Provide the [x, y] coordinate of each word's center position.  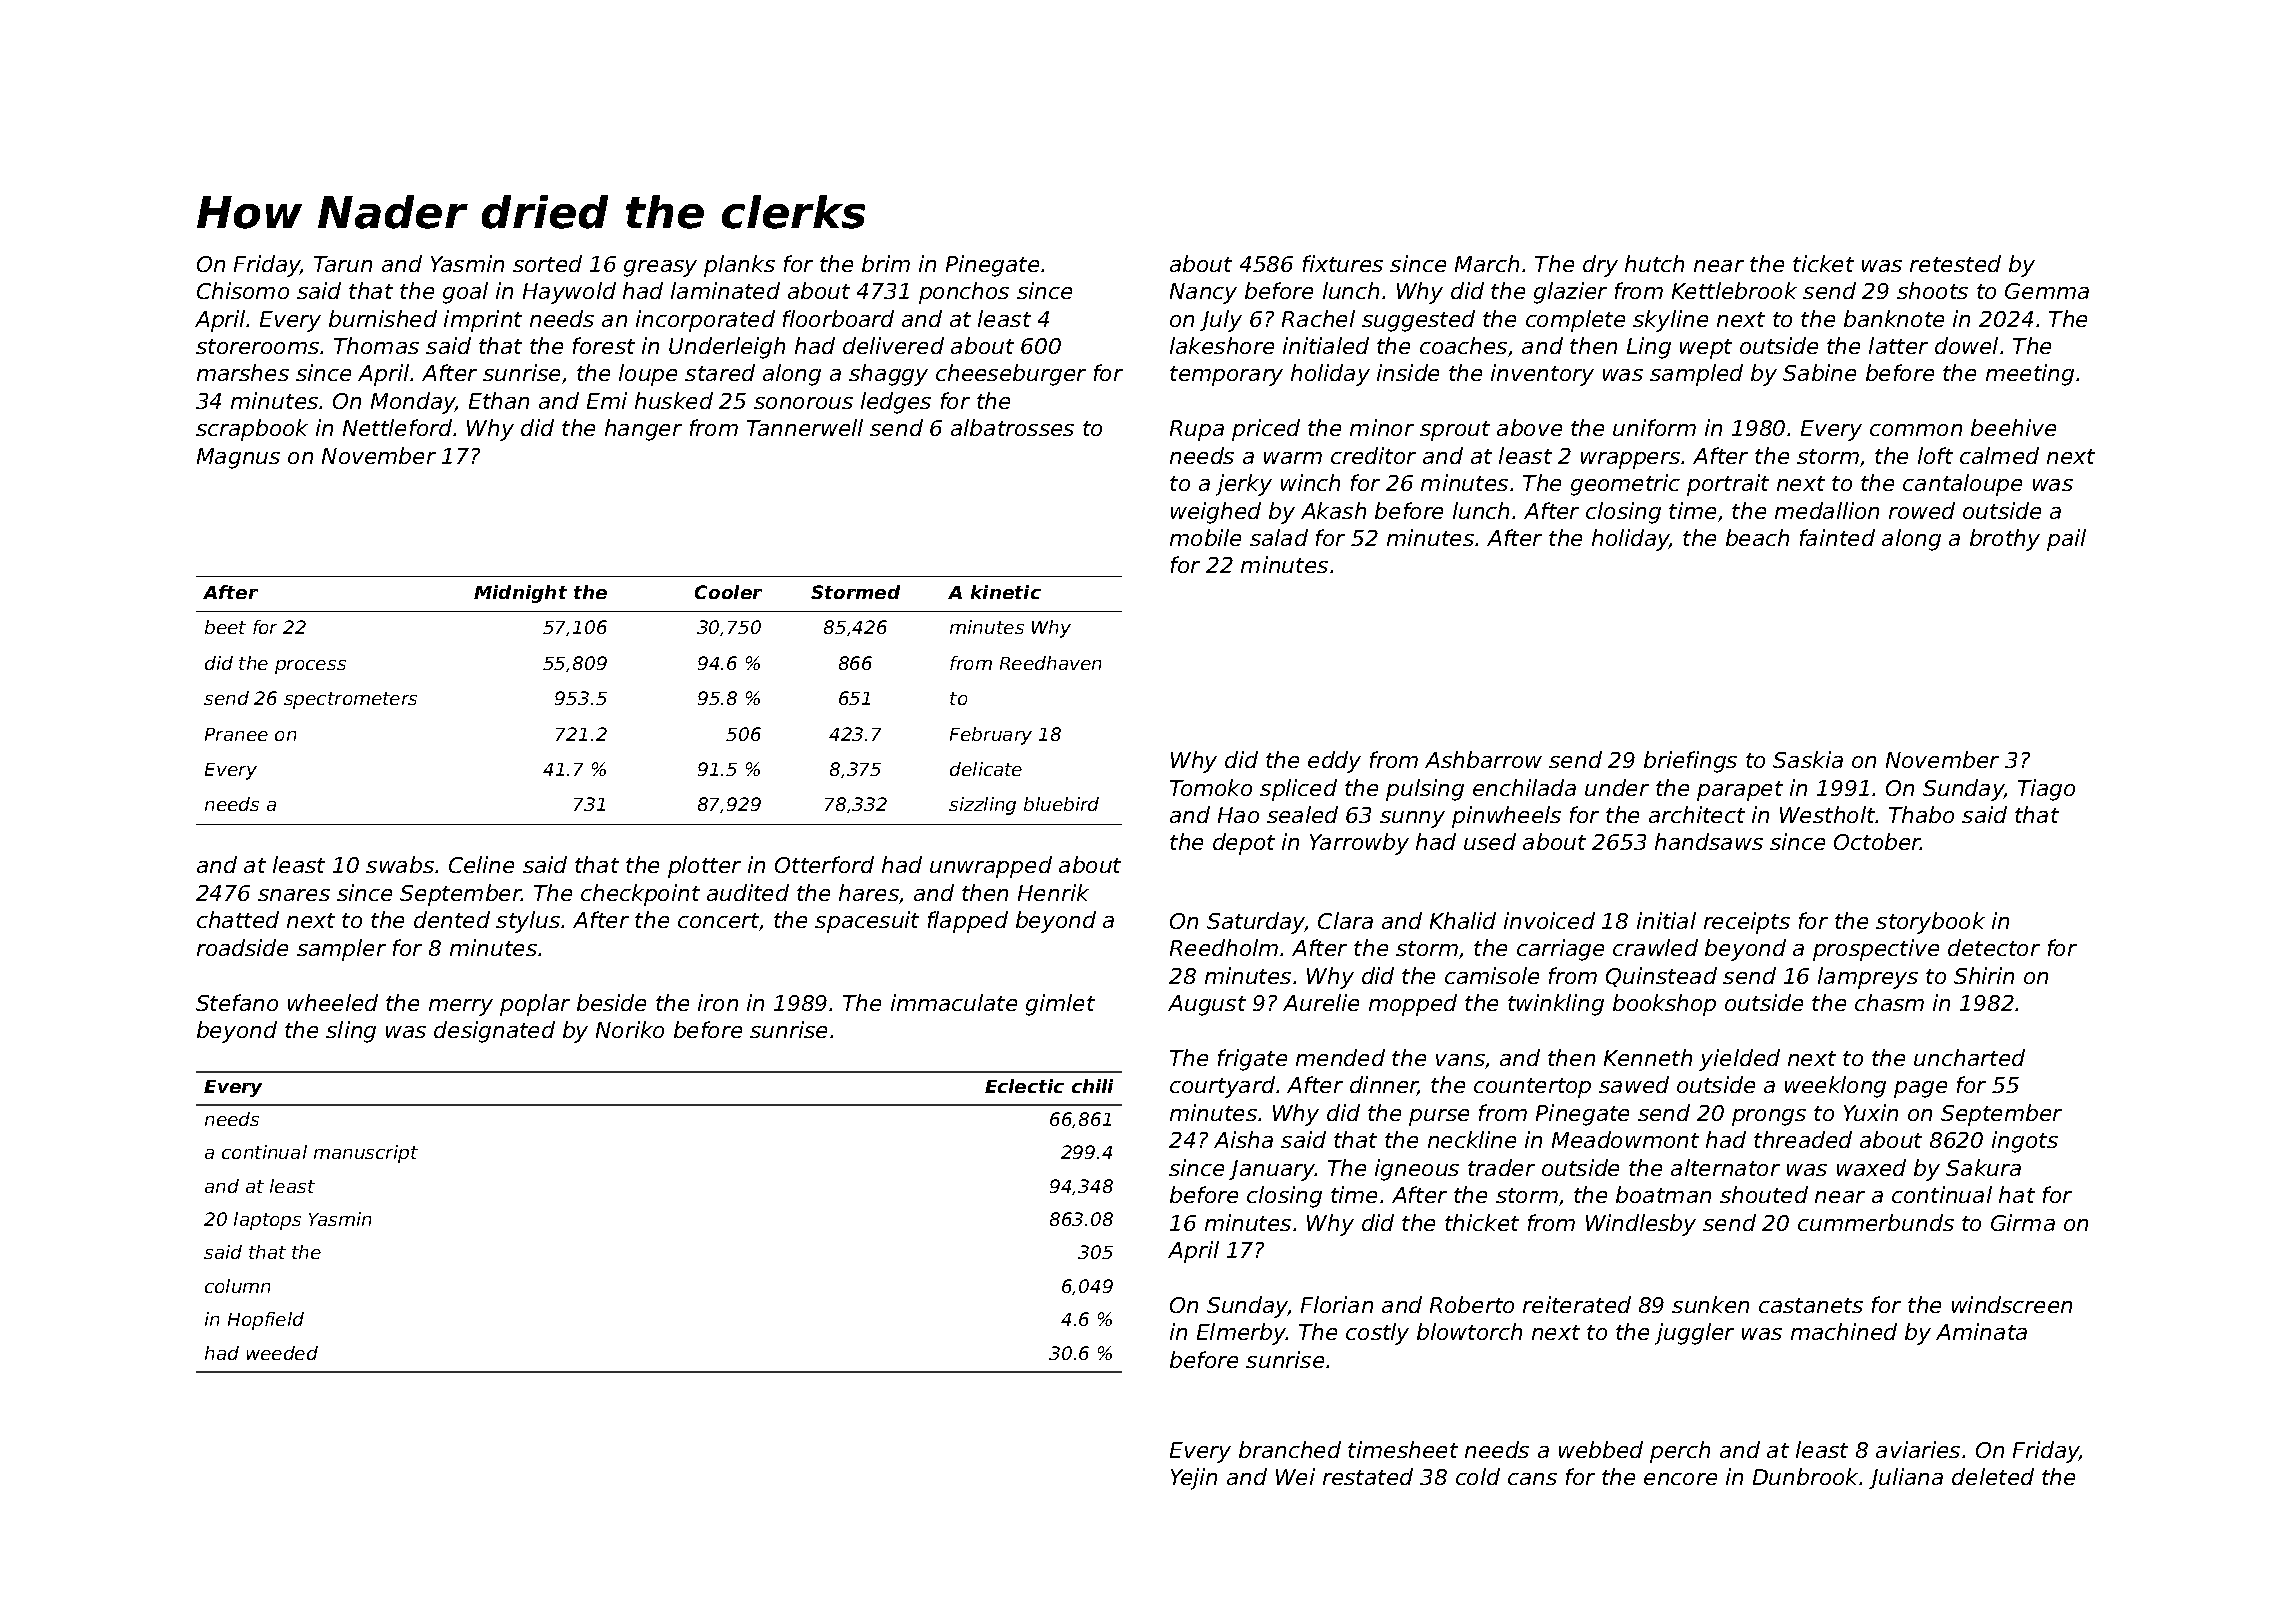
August [1207, 1005]
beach [1757, 537]
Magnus [238, 458]
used [1490, 841]
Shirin [1984, 975]
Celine [481, 864]
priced [1266, 430]
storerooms [257, 346]
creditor [1373, 455]
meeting [2030, 375]
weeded [282, 1353]
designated [494, 1032]
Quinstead [1661, 977]
